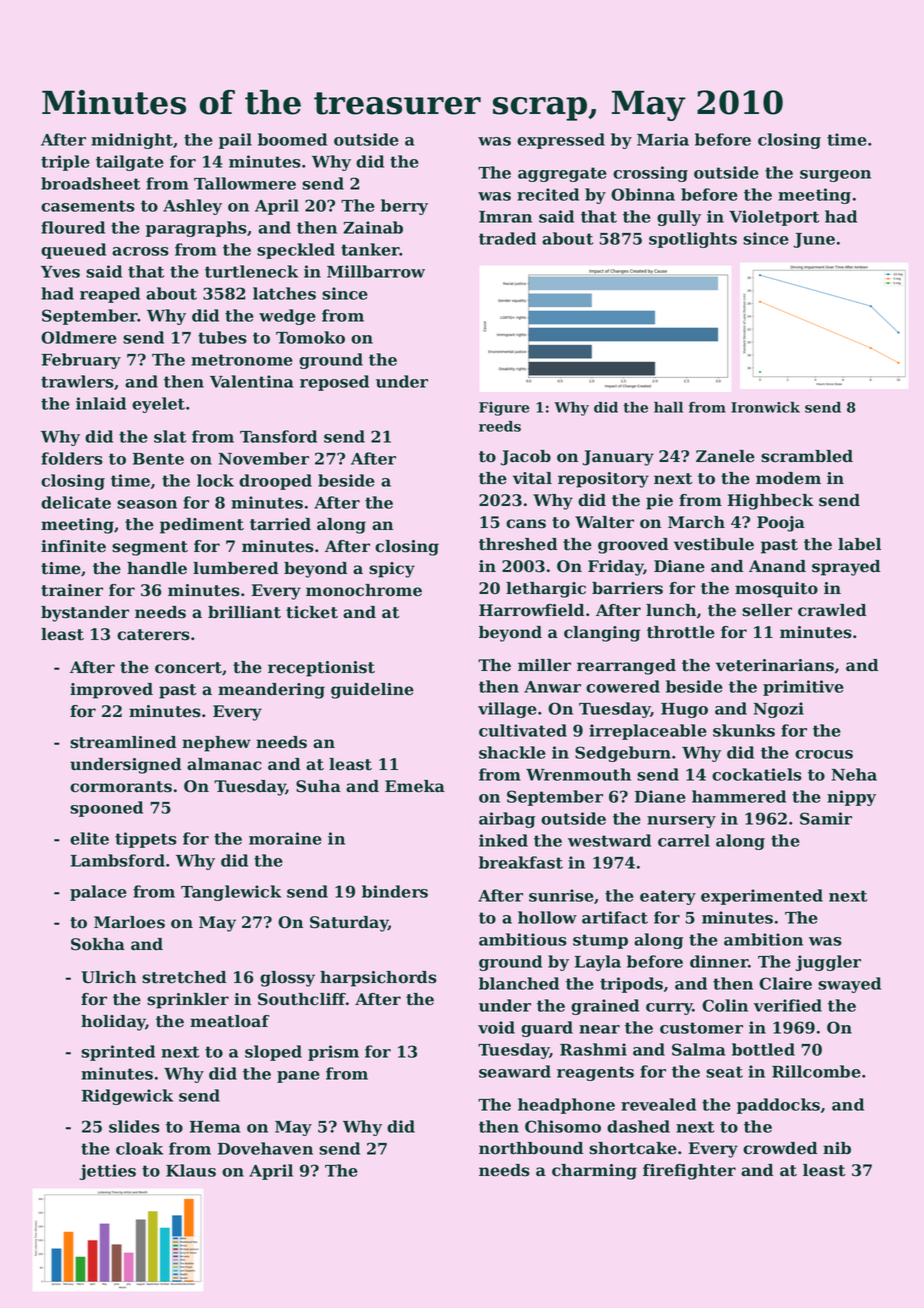 This document has width=924, height=1308. What do you see at coordinates (292, 139) in the document?
I see `boomed` at bounding box center [292, 139].
